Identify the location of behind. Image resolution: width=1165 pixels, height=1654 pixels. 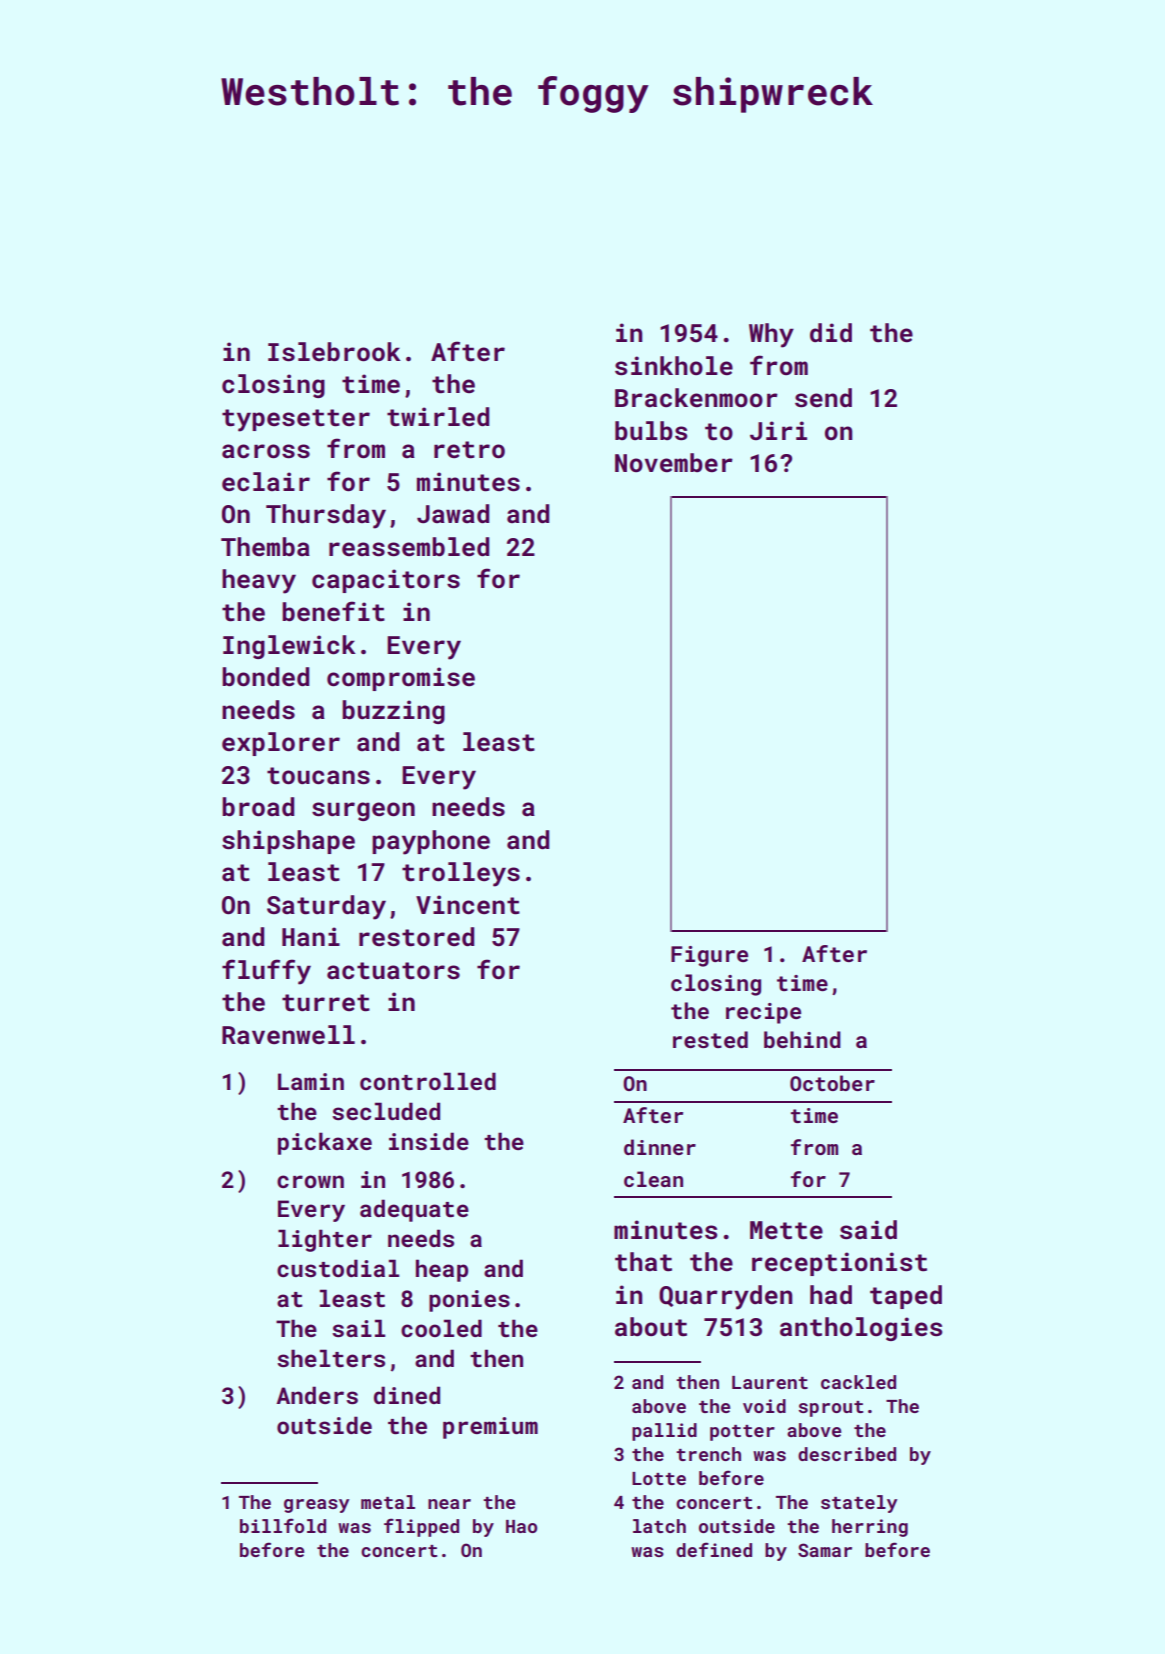
(802, 1039).
